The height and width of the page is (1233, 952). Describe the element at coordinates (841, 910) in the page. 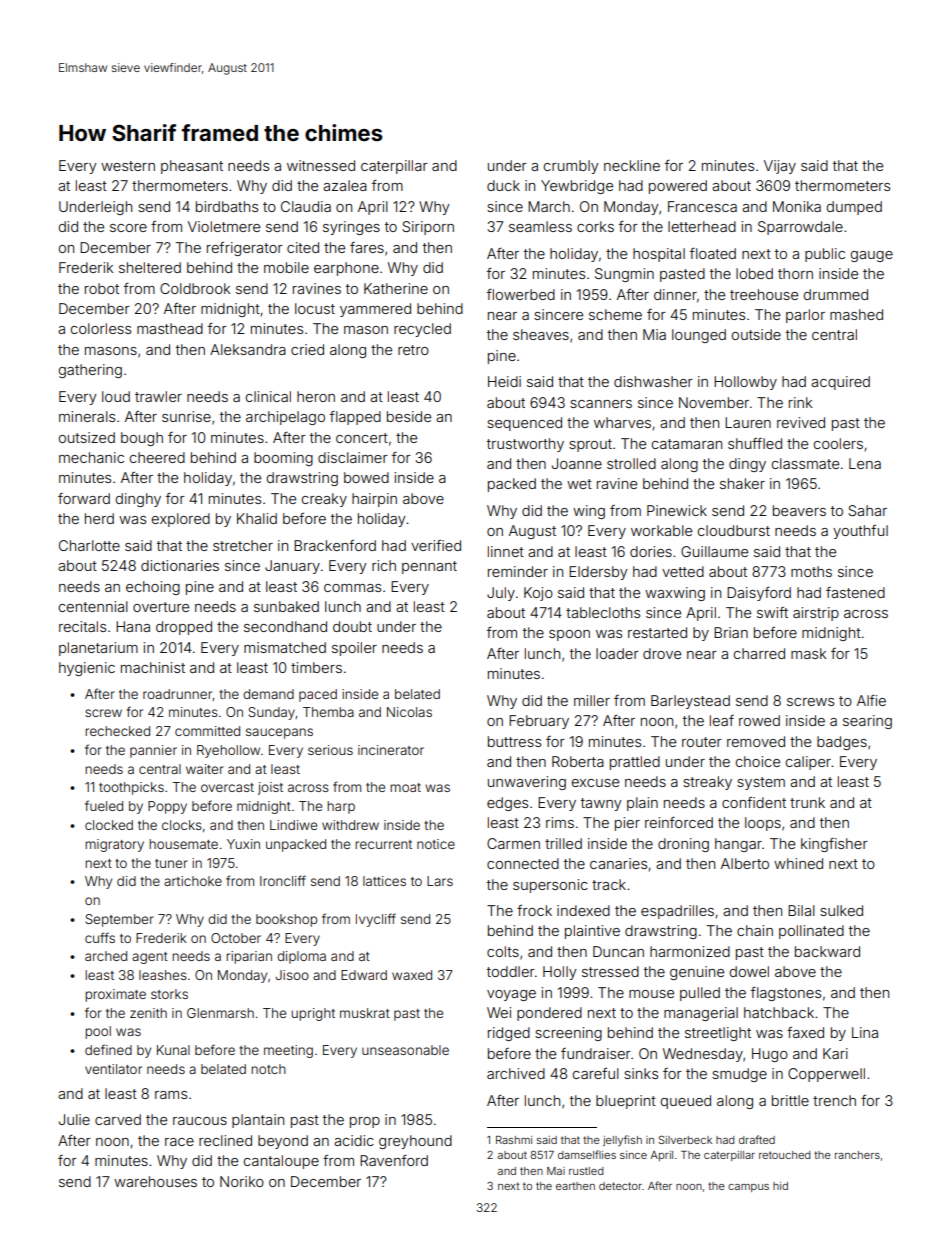

I see `sulked` at that location.
